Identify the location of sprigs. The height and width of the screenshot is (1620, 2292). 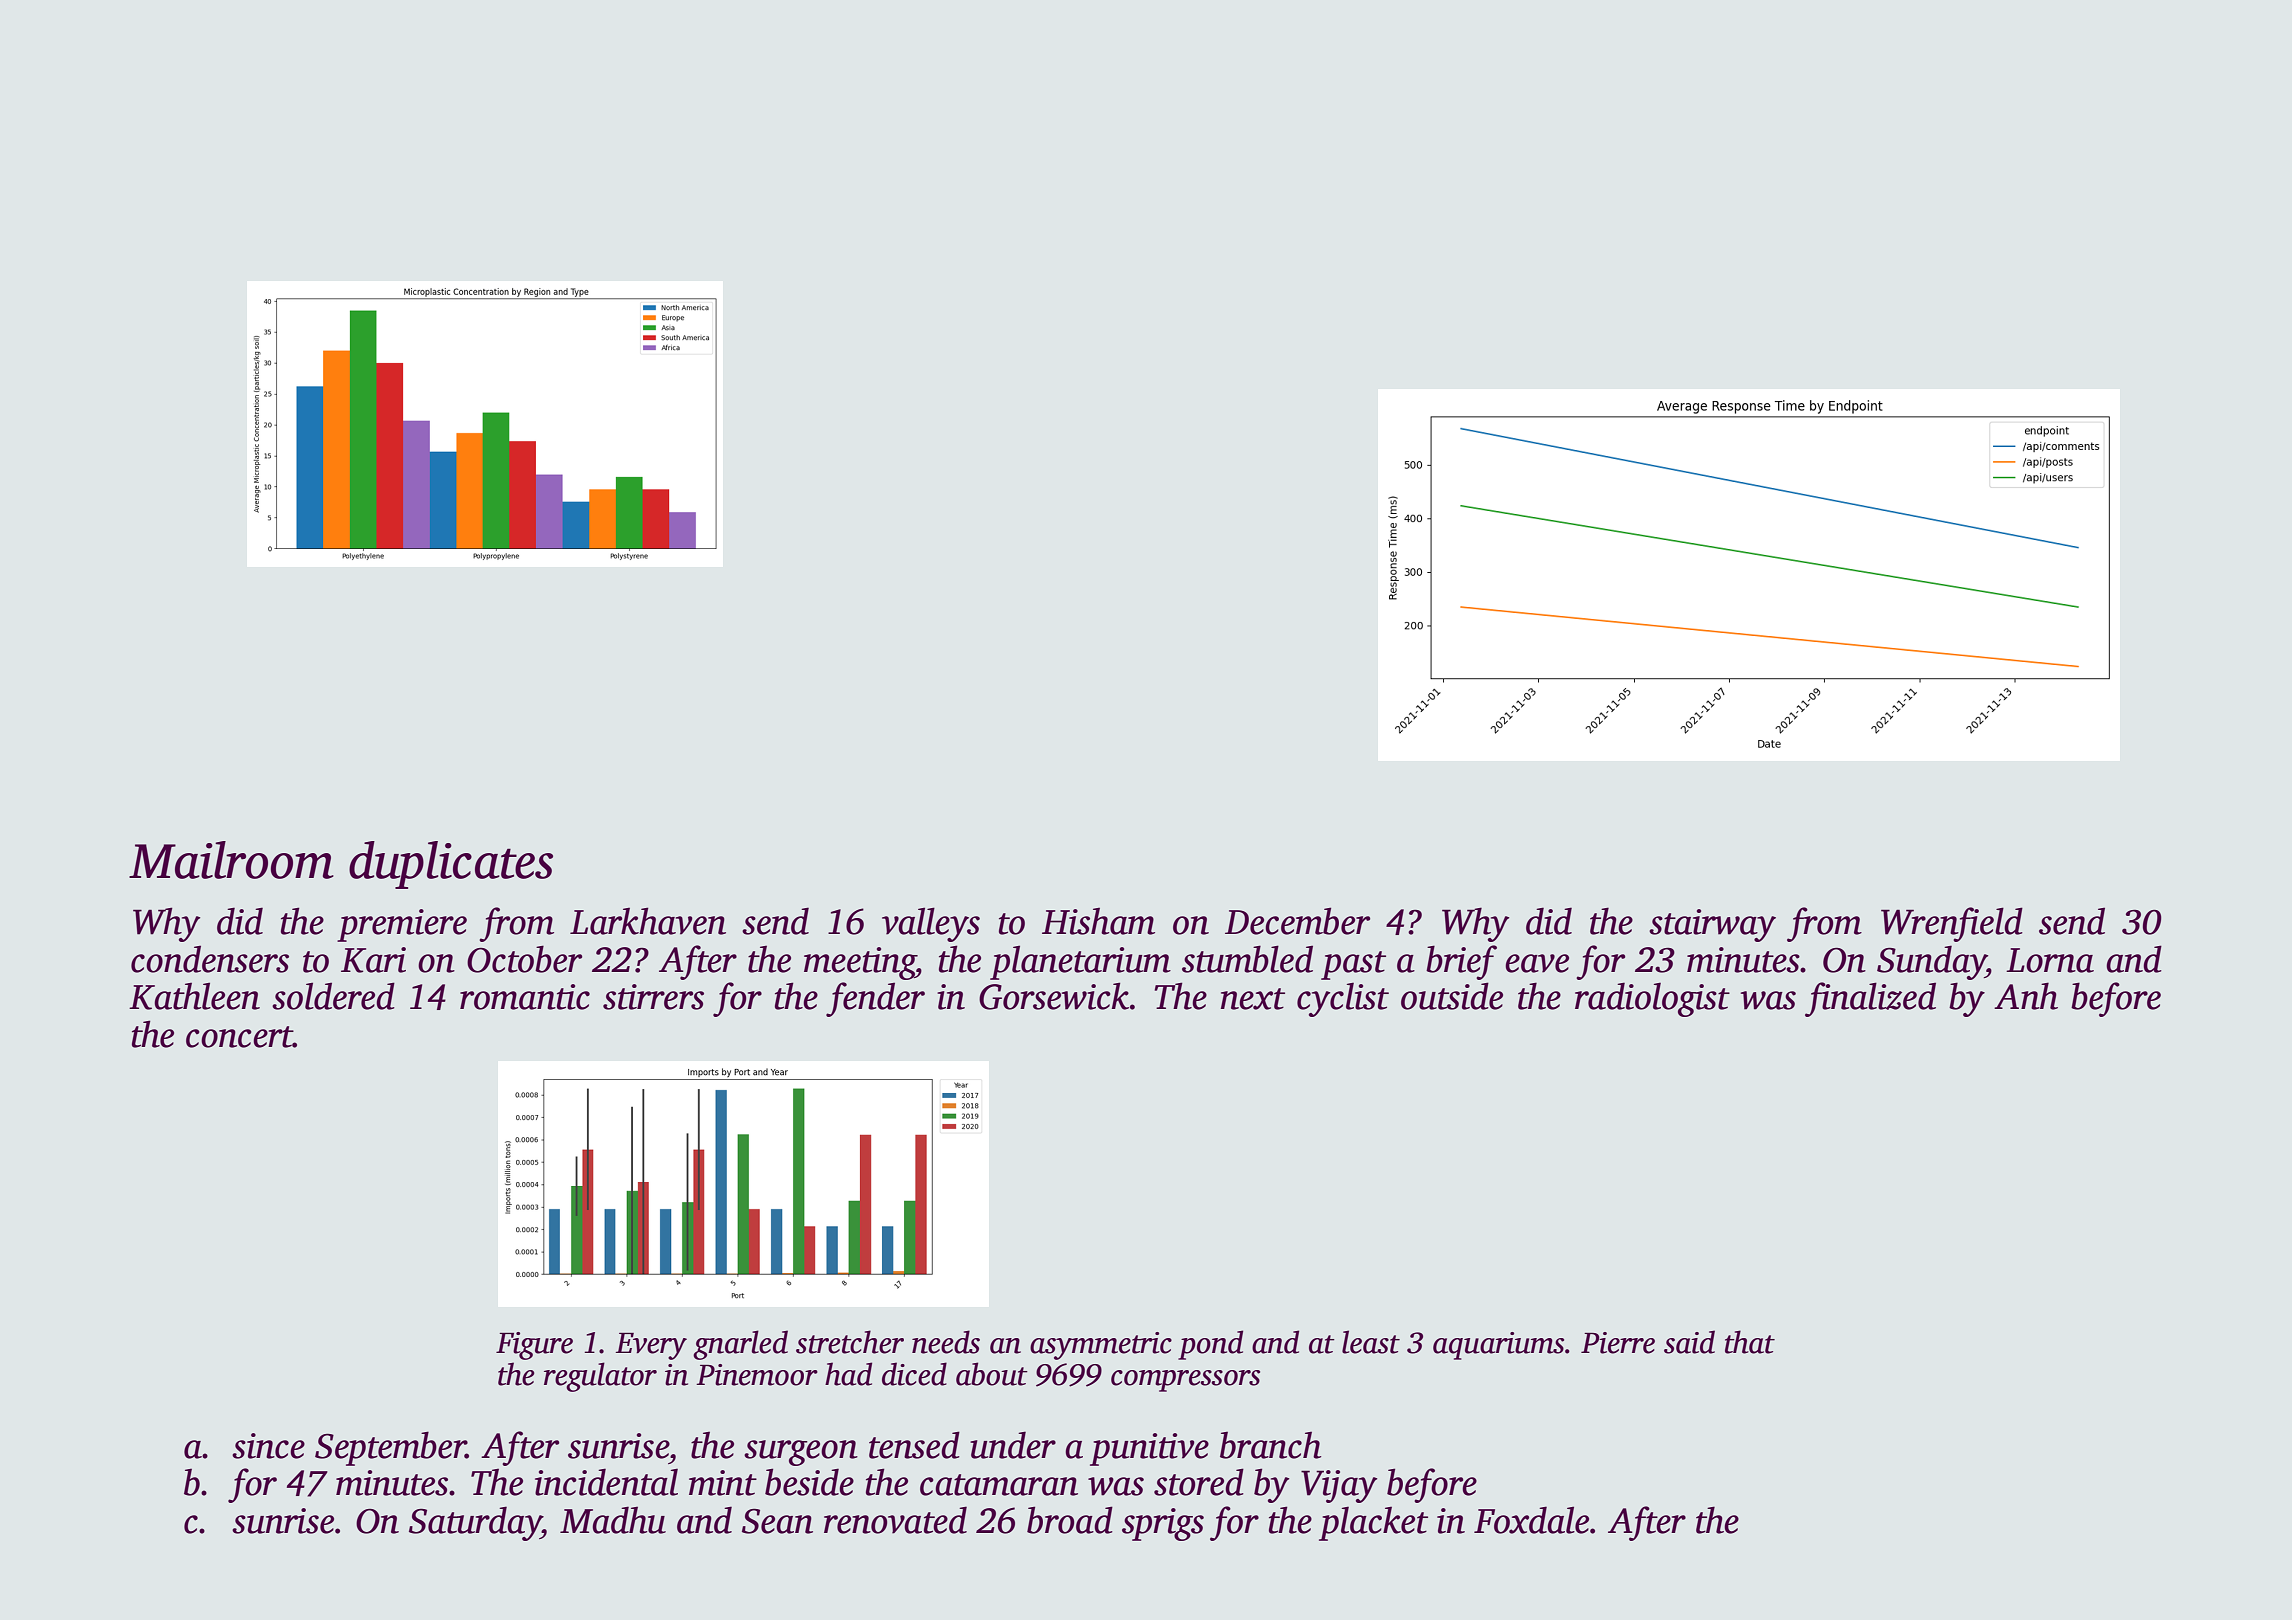
(1163, 1524).
